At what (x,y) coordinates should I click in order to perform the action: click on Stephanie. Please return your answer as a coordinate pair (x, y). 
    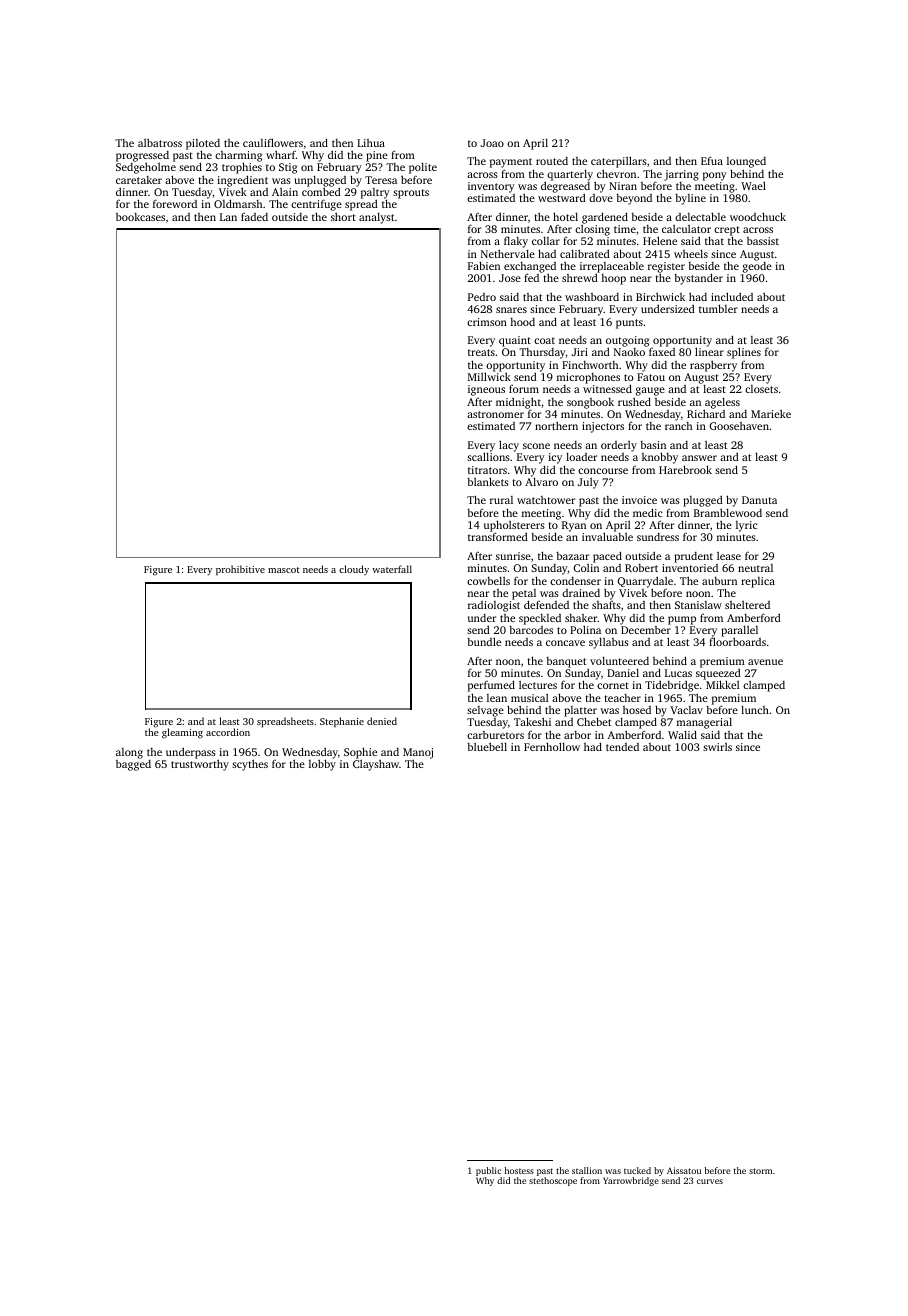
    Looking at the image, I should click on (342, 722).
